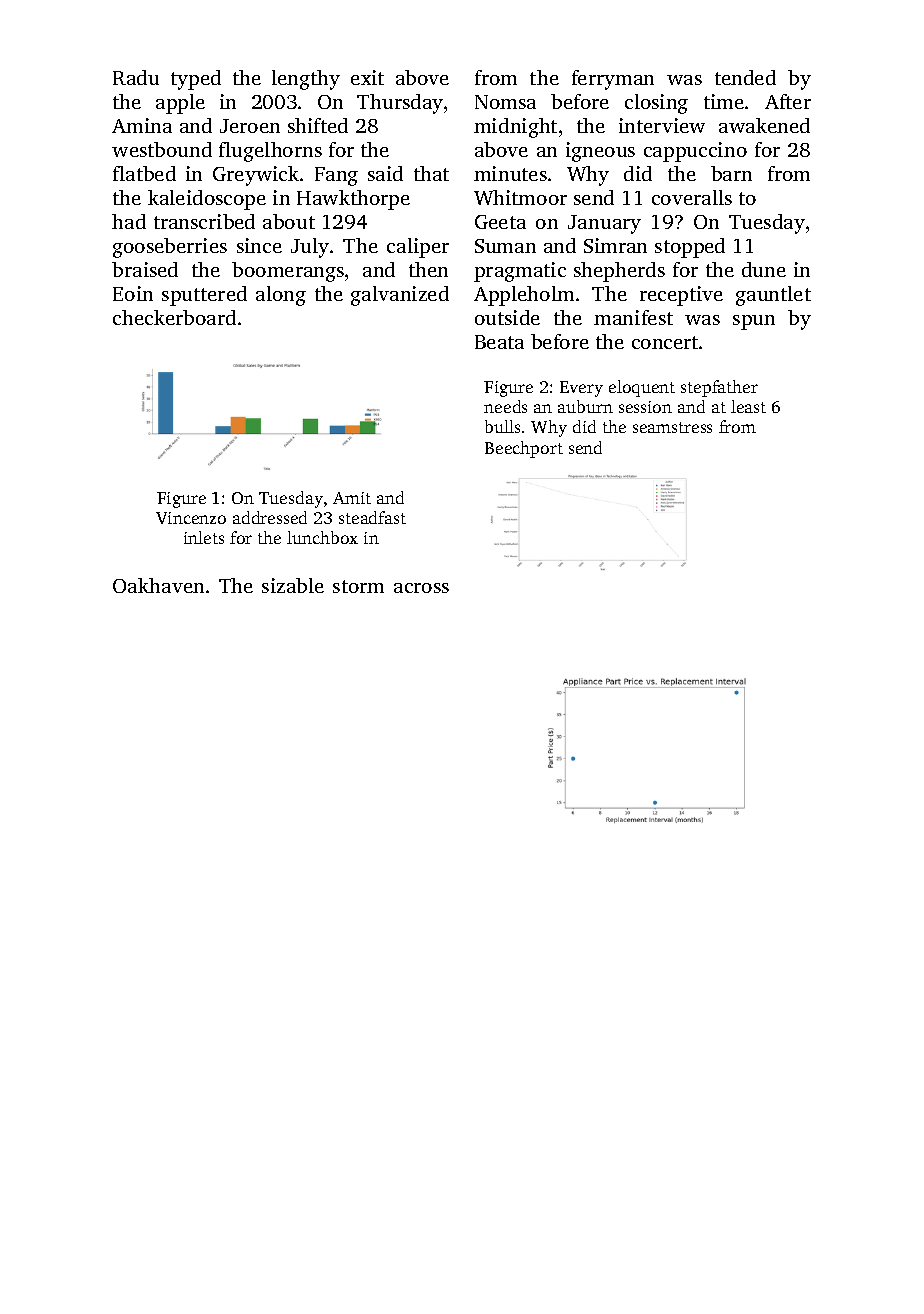 Image resolution: width=924 pixels, height=1314 pixels. What do you see at coordinates (196, 80) in the screenshot?
I see `typed` at bounding box center [196, 80].
